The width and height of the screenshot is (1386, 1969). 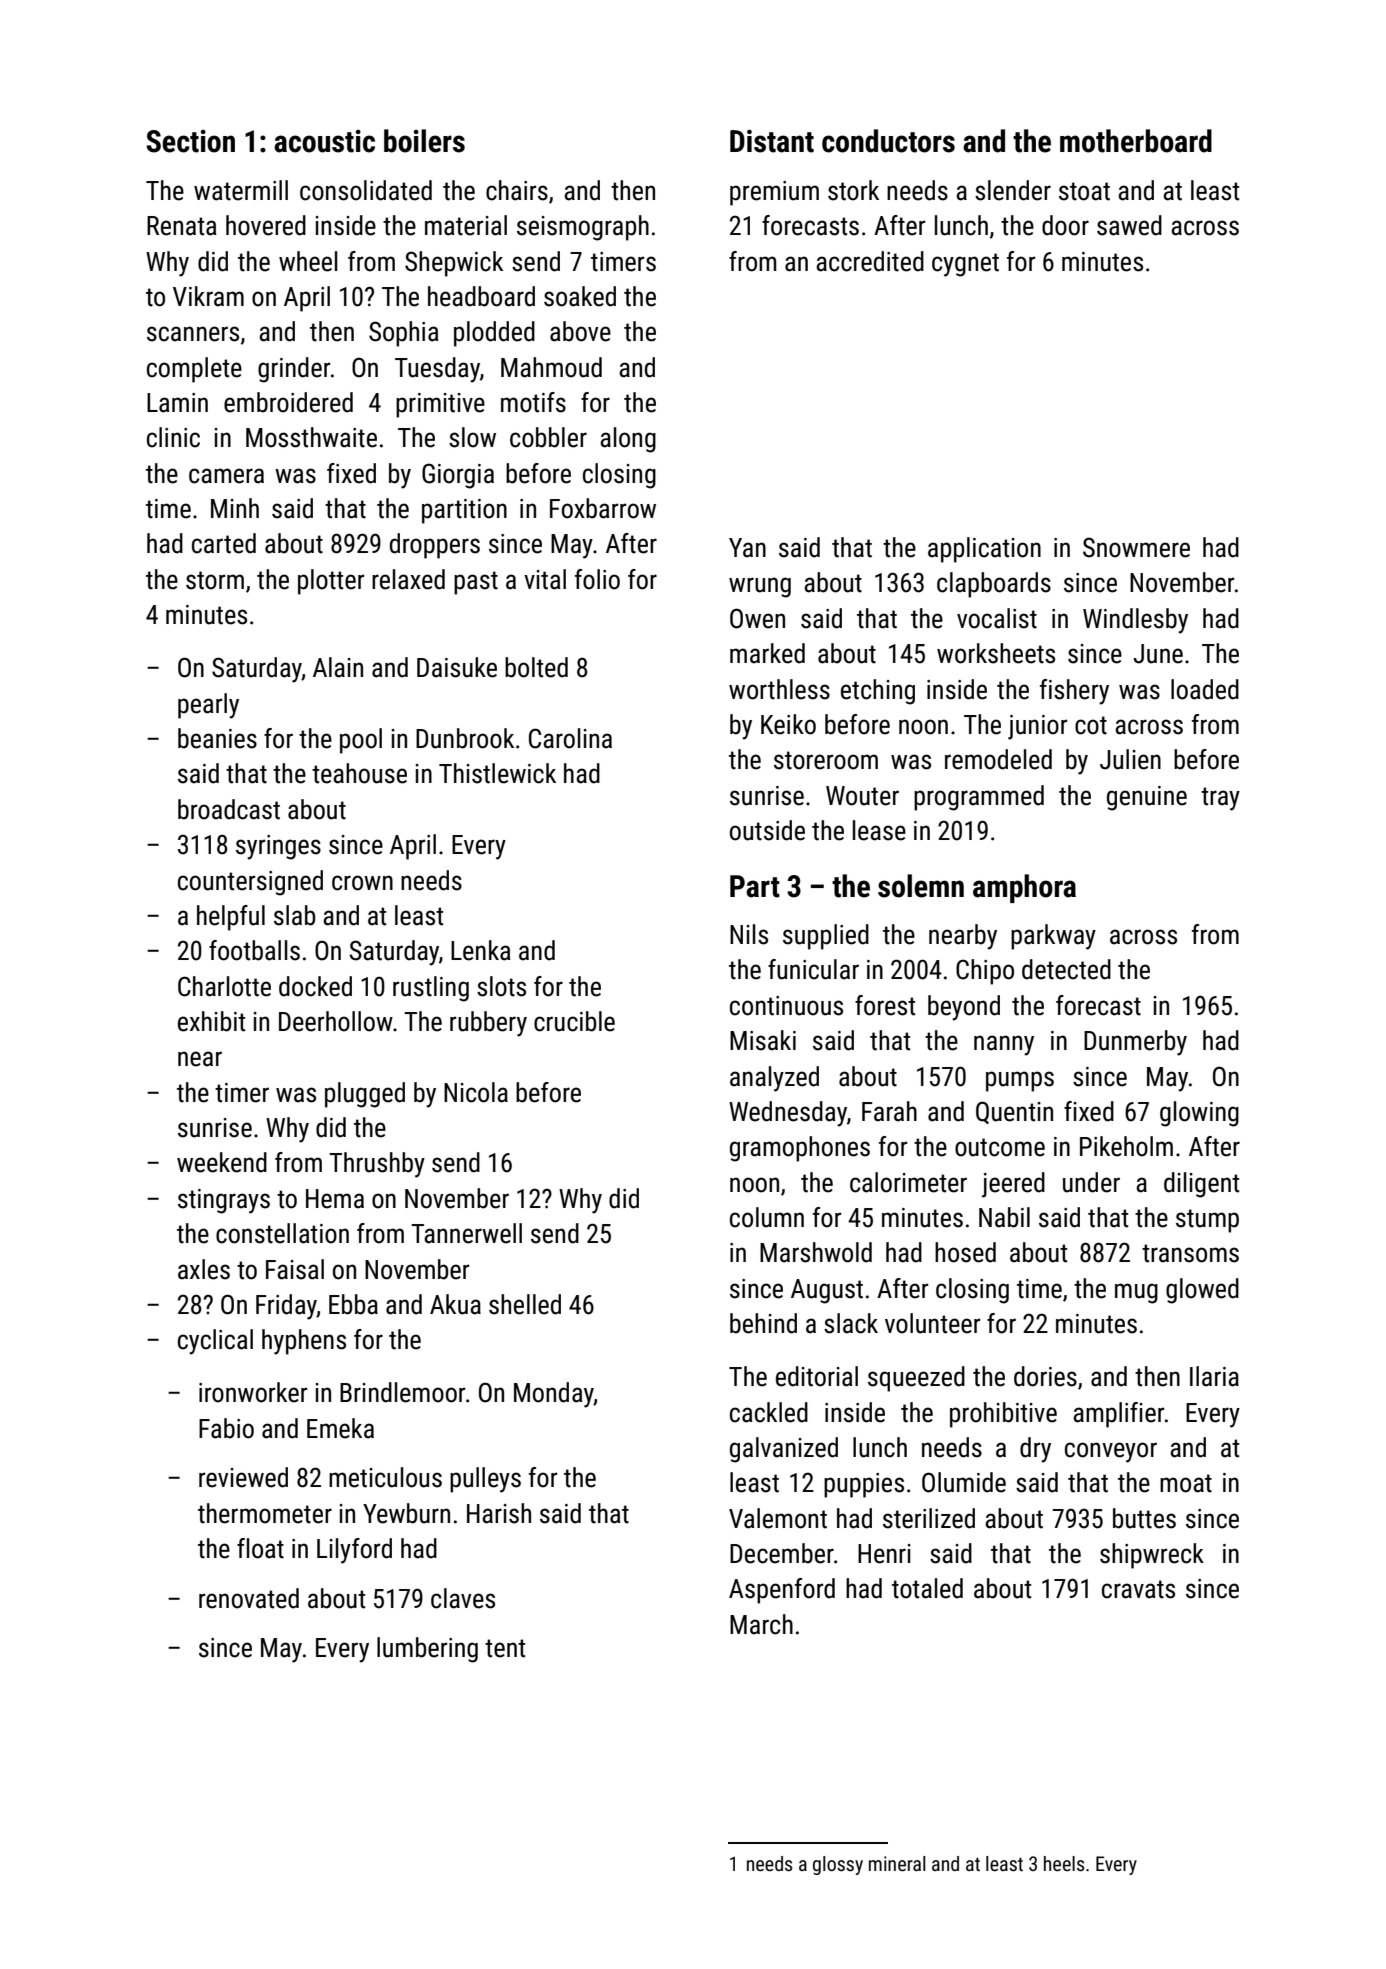 I want to click on renovated, so click(x=249, y=1598).
